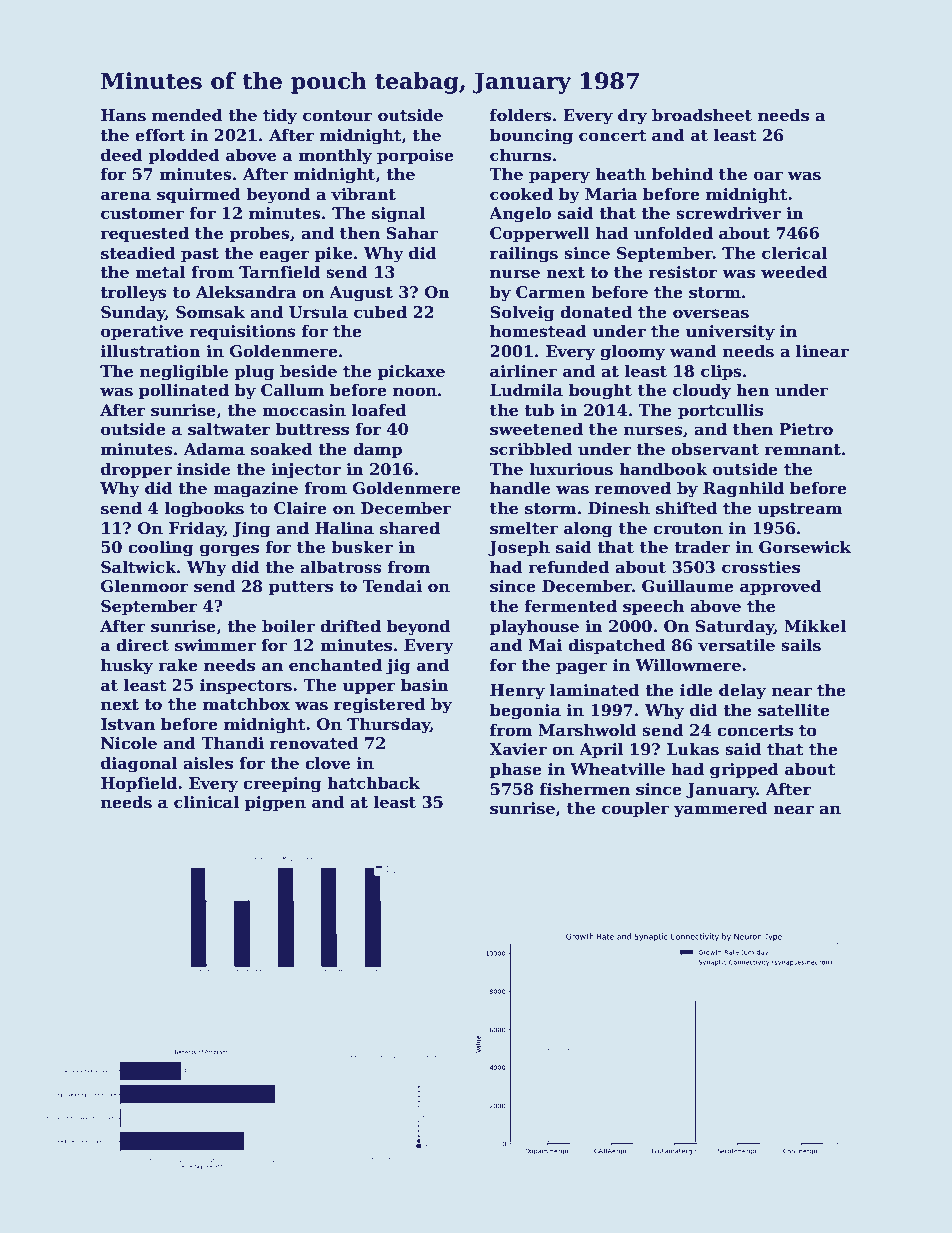  Describe the element at coordinates (280, 116) in the screenshot. I see `tidy` at that location.
